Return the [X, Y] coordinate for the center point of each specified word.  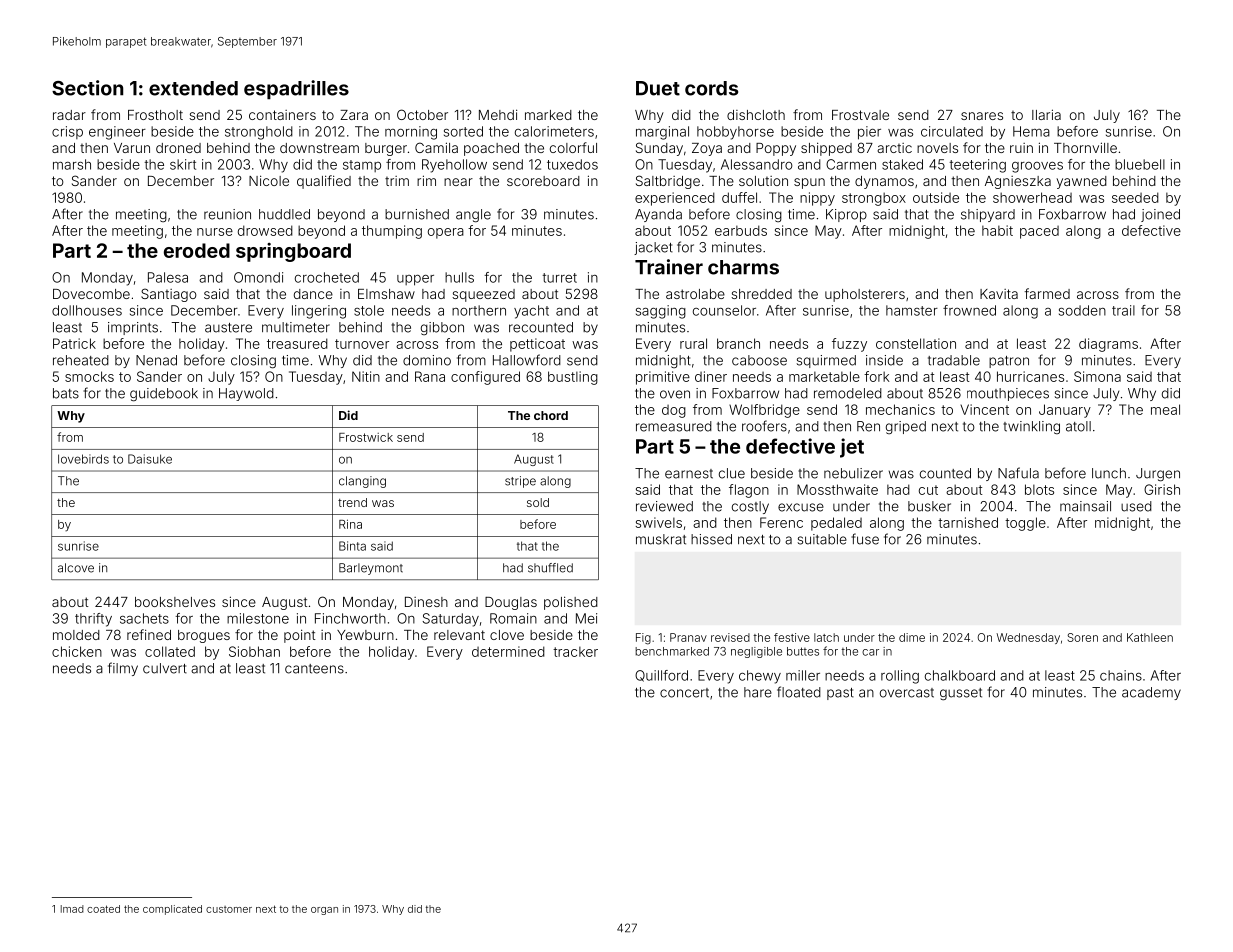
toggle [1025, 524]
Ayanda [658, 215]
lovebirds [83, 459]
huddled [284, 214]
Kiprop [846, 215]
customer [229, 909]
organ [324, 911]
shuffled [550, 568]
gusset [961, 694]
